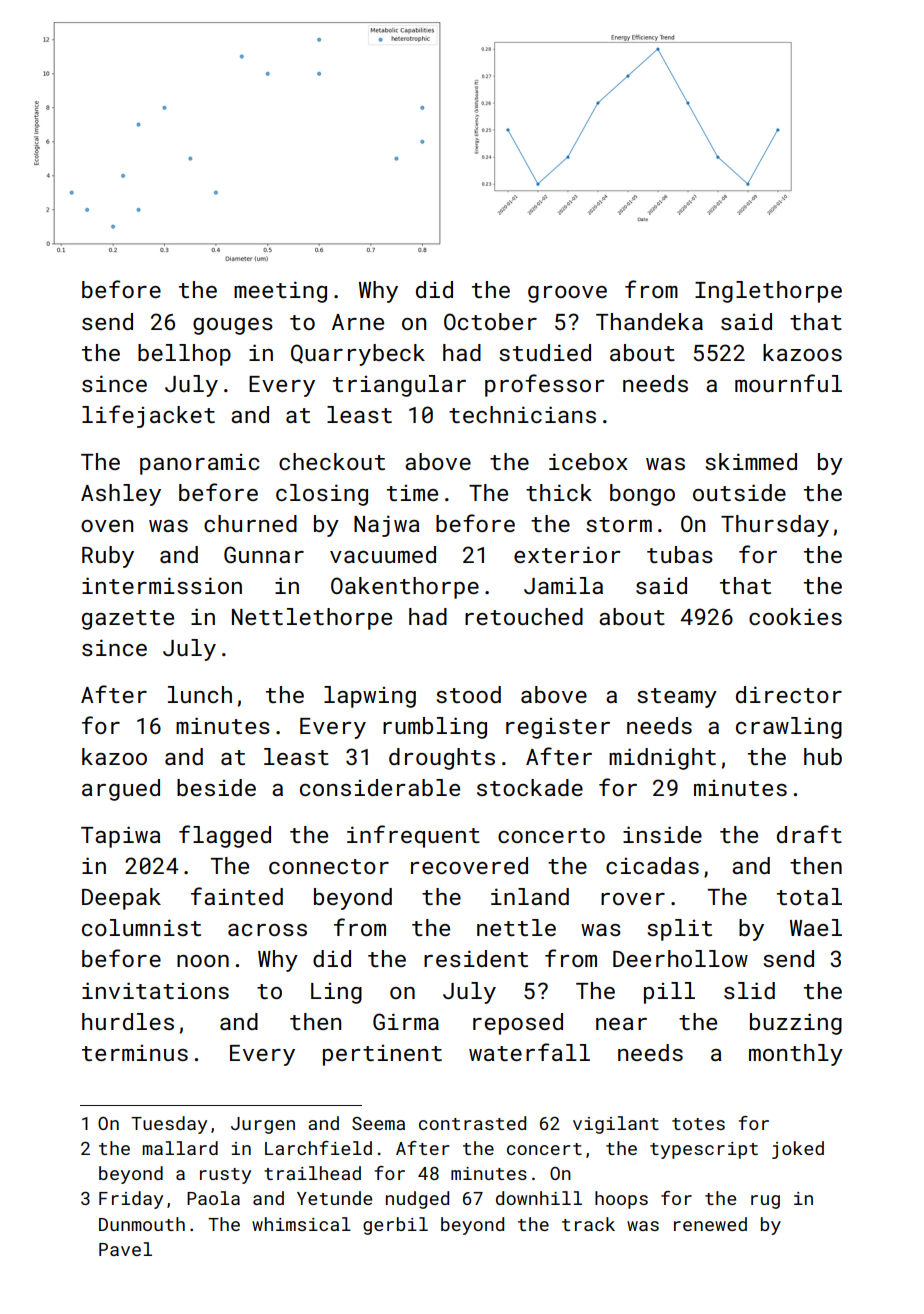  What do you see at coordinates (358, 322) in the image?
I see `Arne` at bounding box center [358, 322].
